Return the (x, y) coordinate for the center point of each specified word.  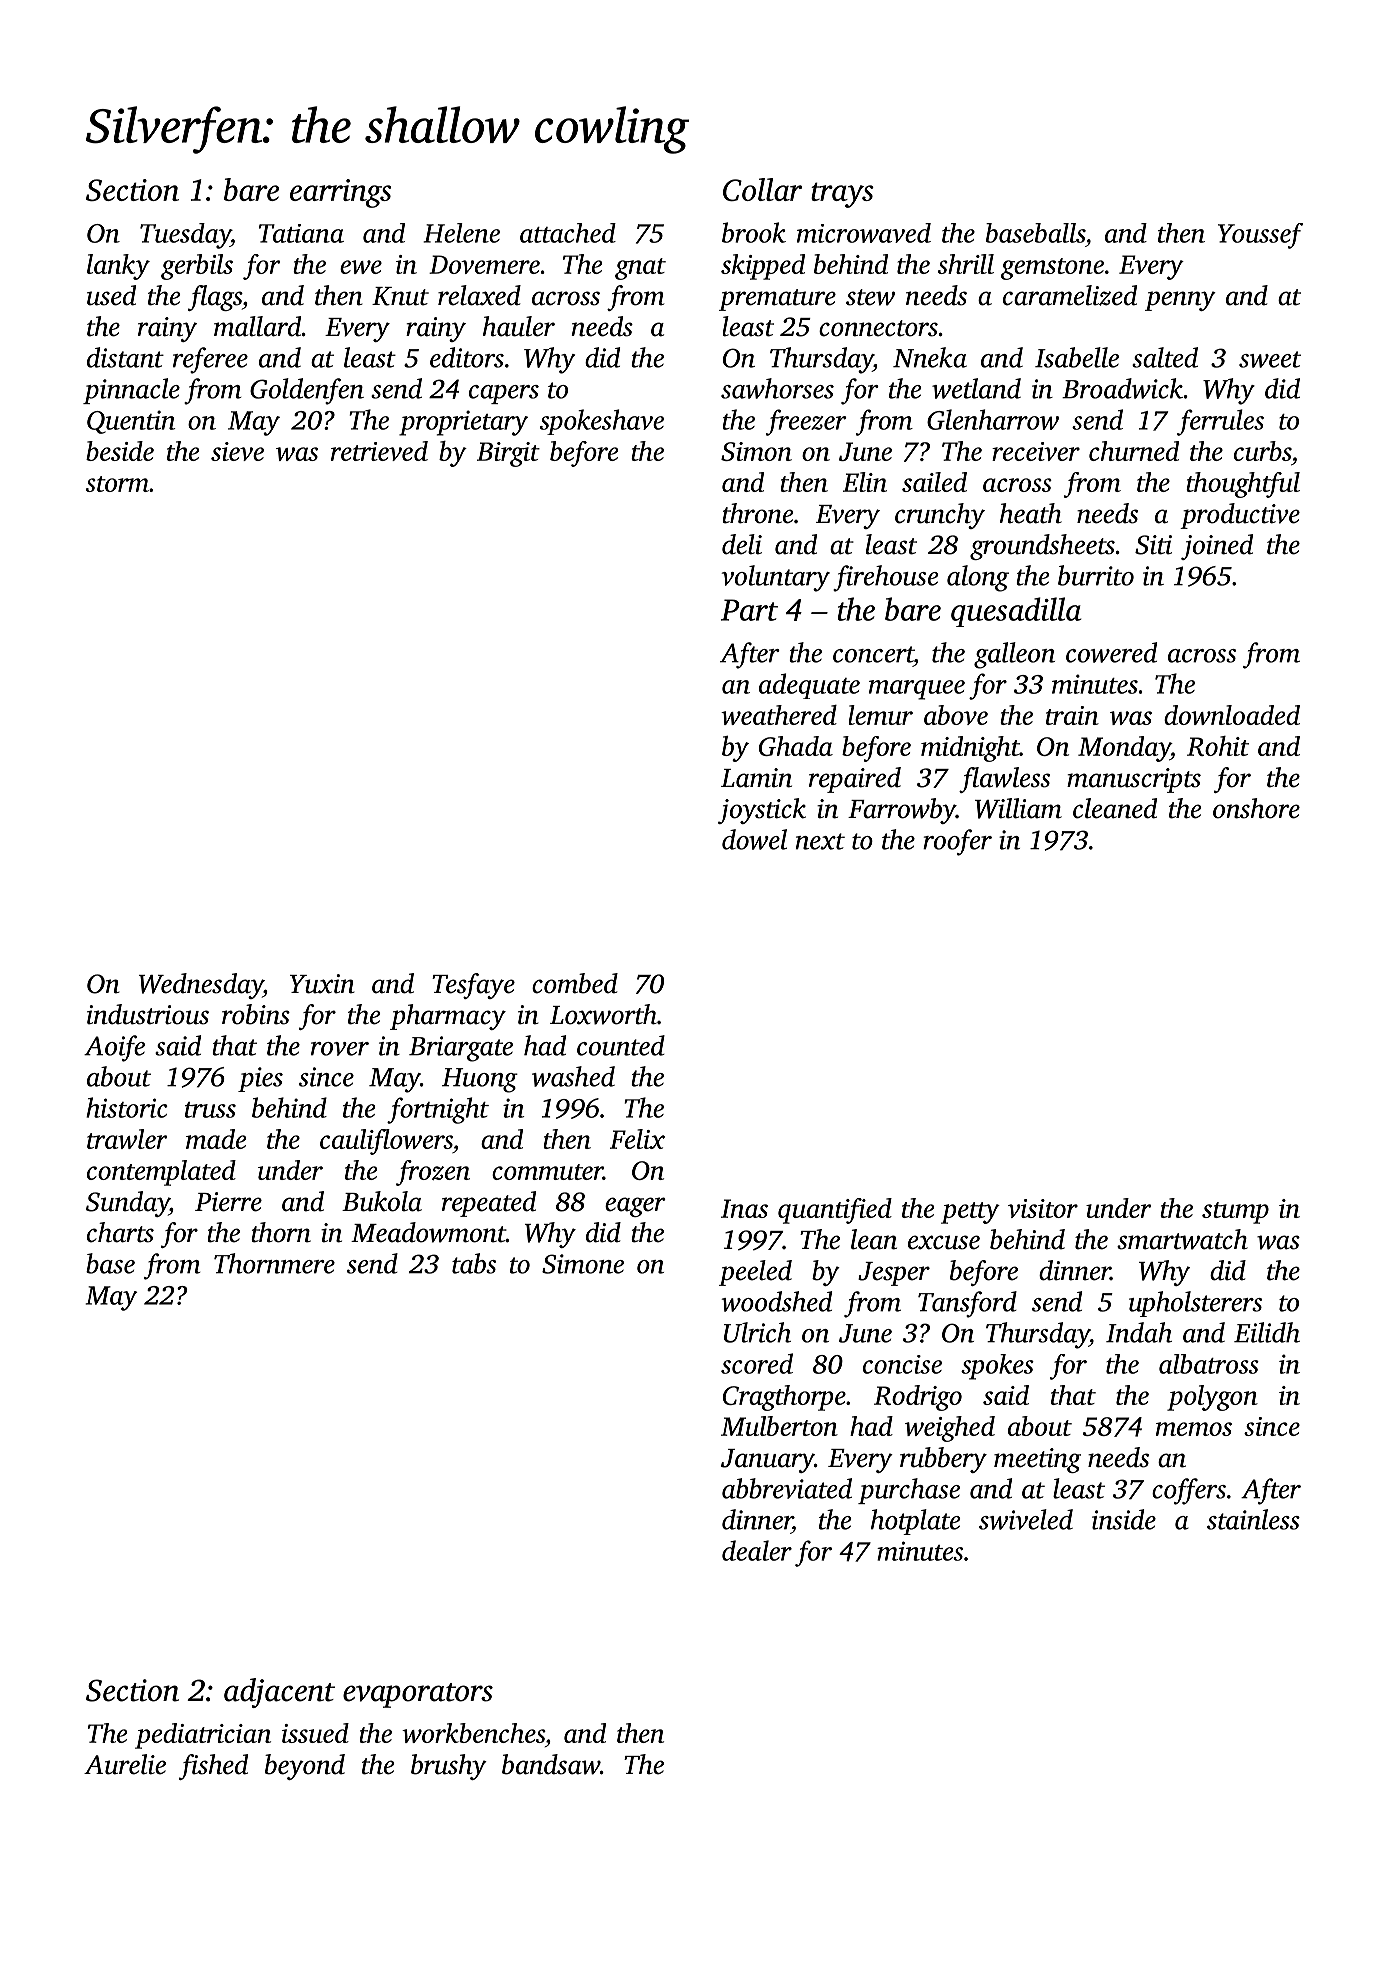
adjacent (279, 1693)
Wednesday (201, 986)
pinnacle (131, 391)
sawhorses (777, 388)
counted (621, 1045)
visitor (1043, 1208)
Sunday (127, 1204)
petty (970, 1213)
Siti (1153, 545)
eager (635, 1207)
